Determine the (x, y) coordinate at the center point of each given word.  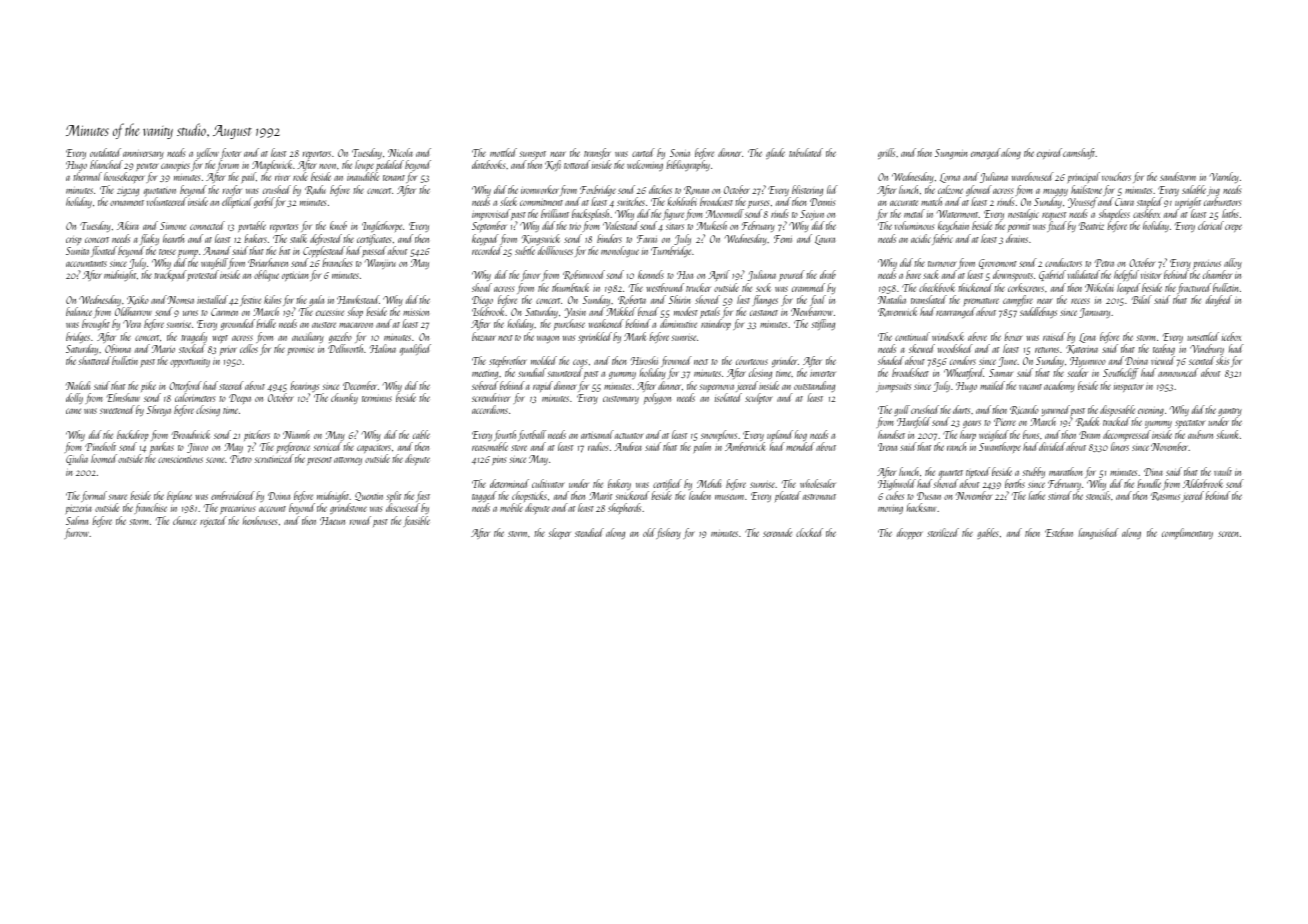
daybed (1219, 300)
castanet (764, 313)
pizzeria (79, 510)
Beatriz (1091, 226)
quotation (160, 192)
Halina (383, 348)
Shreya (159, 410)
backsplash (591, 215)
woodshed (955, 348)
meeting (485, 375)
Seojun (812, 215)
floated (104, 251)
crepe (1233, 228)
